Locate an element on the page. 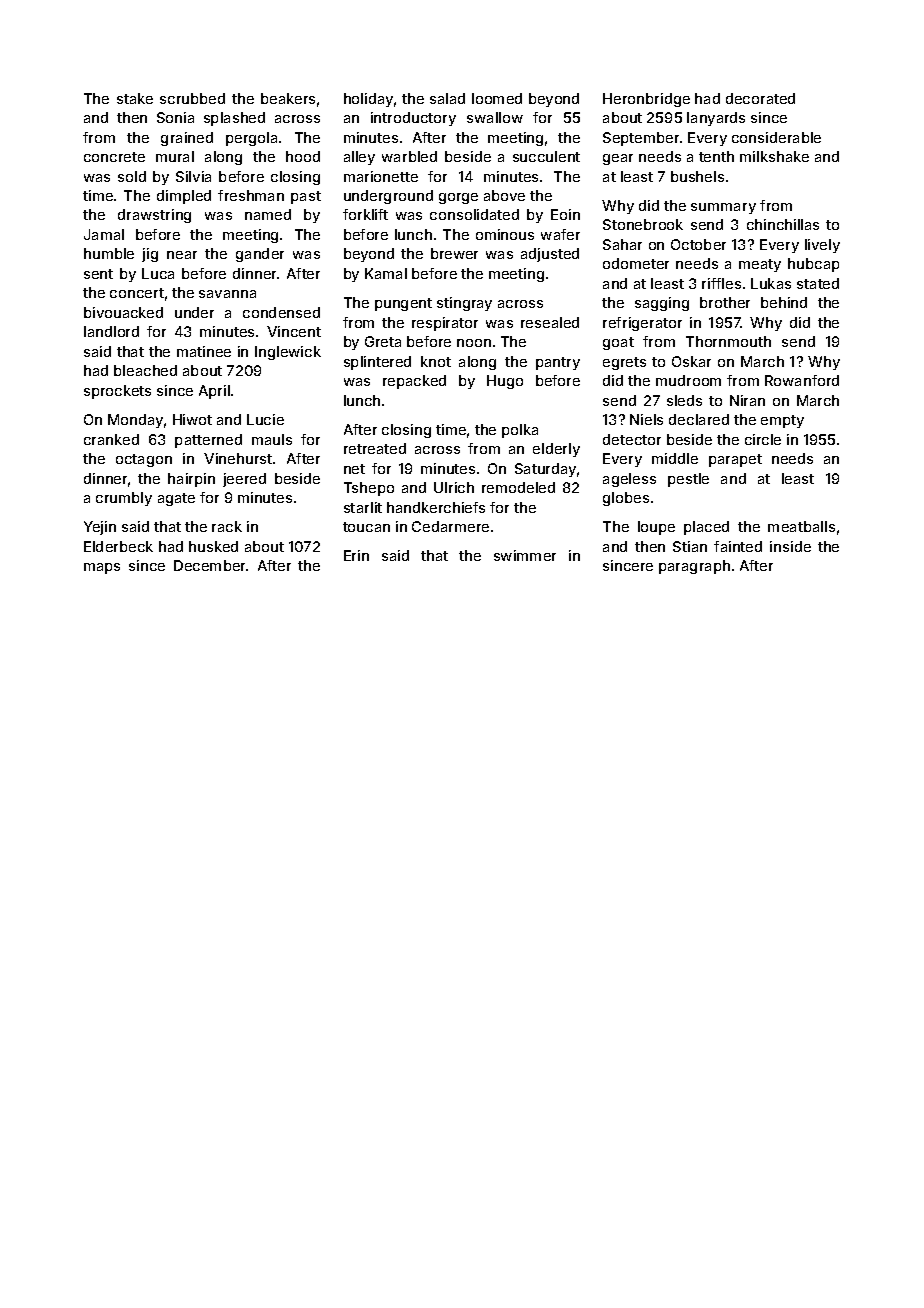 The width and height of the document is (924, 1308). adjusted is located at coordinates (550, 255).
